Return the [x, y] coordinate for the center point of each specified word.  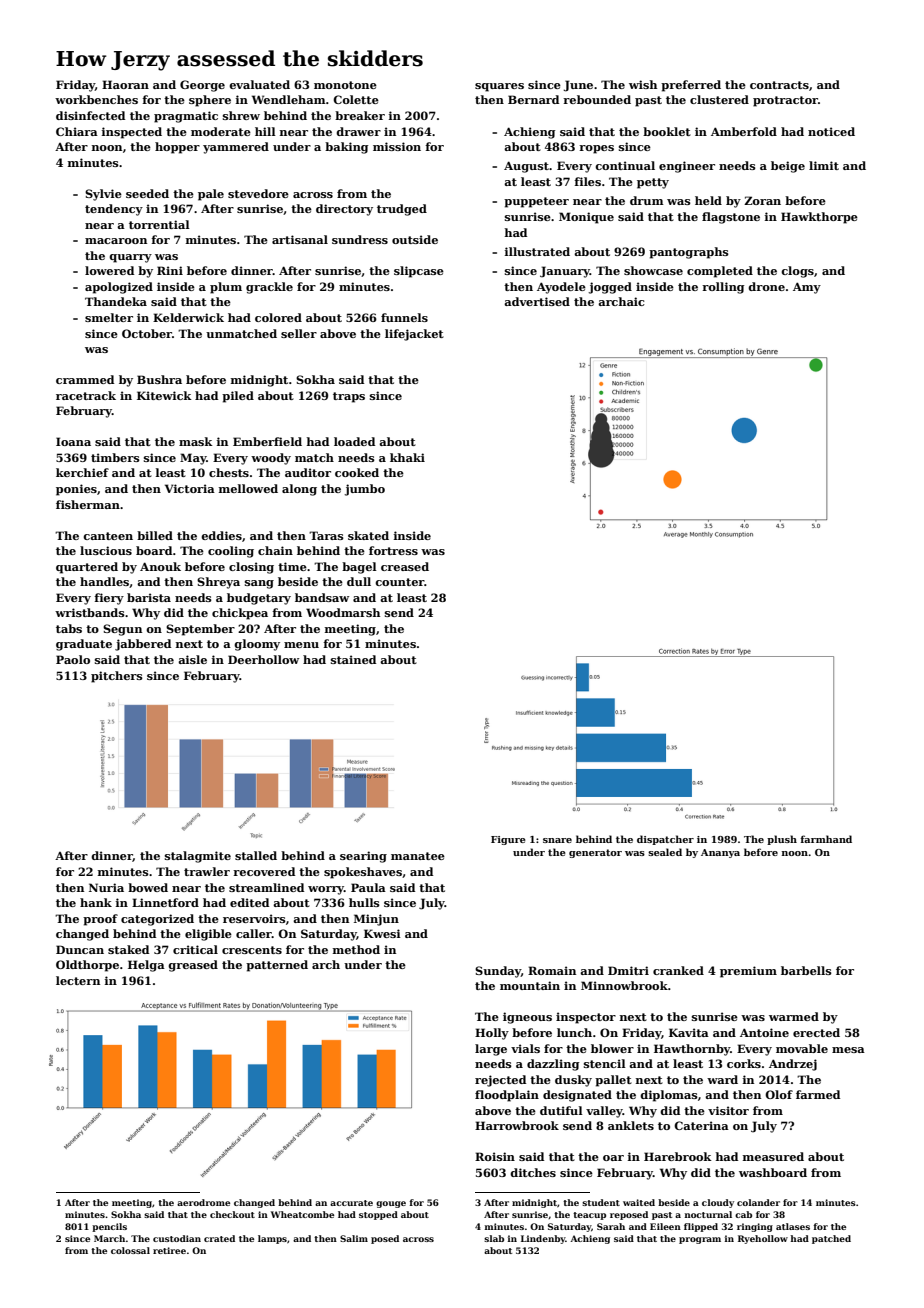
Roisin [495, 1156]
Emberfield [267, 441]
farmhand [826, 839]
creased [405, 566]
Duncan [80, 949]
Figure [508, 840]
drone [766, 286]
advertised [537, 301]
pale [211, 195]
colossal [130, 1250]
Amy [807, 288]
